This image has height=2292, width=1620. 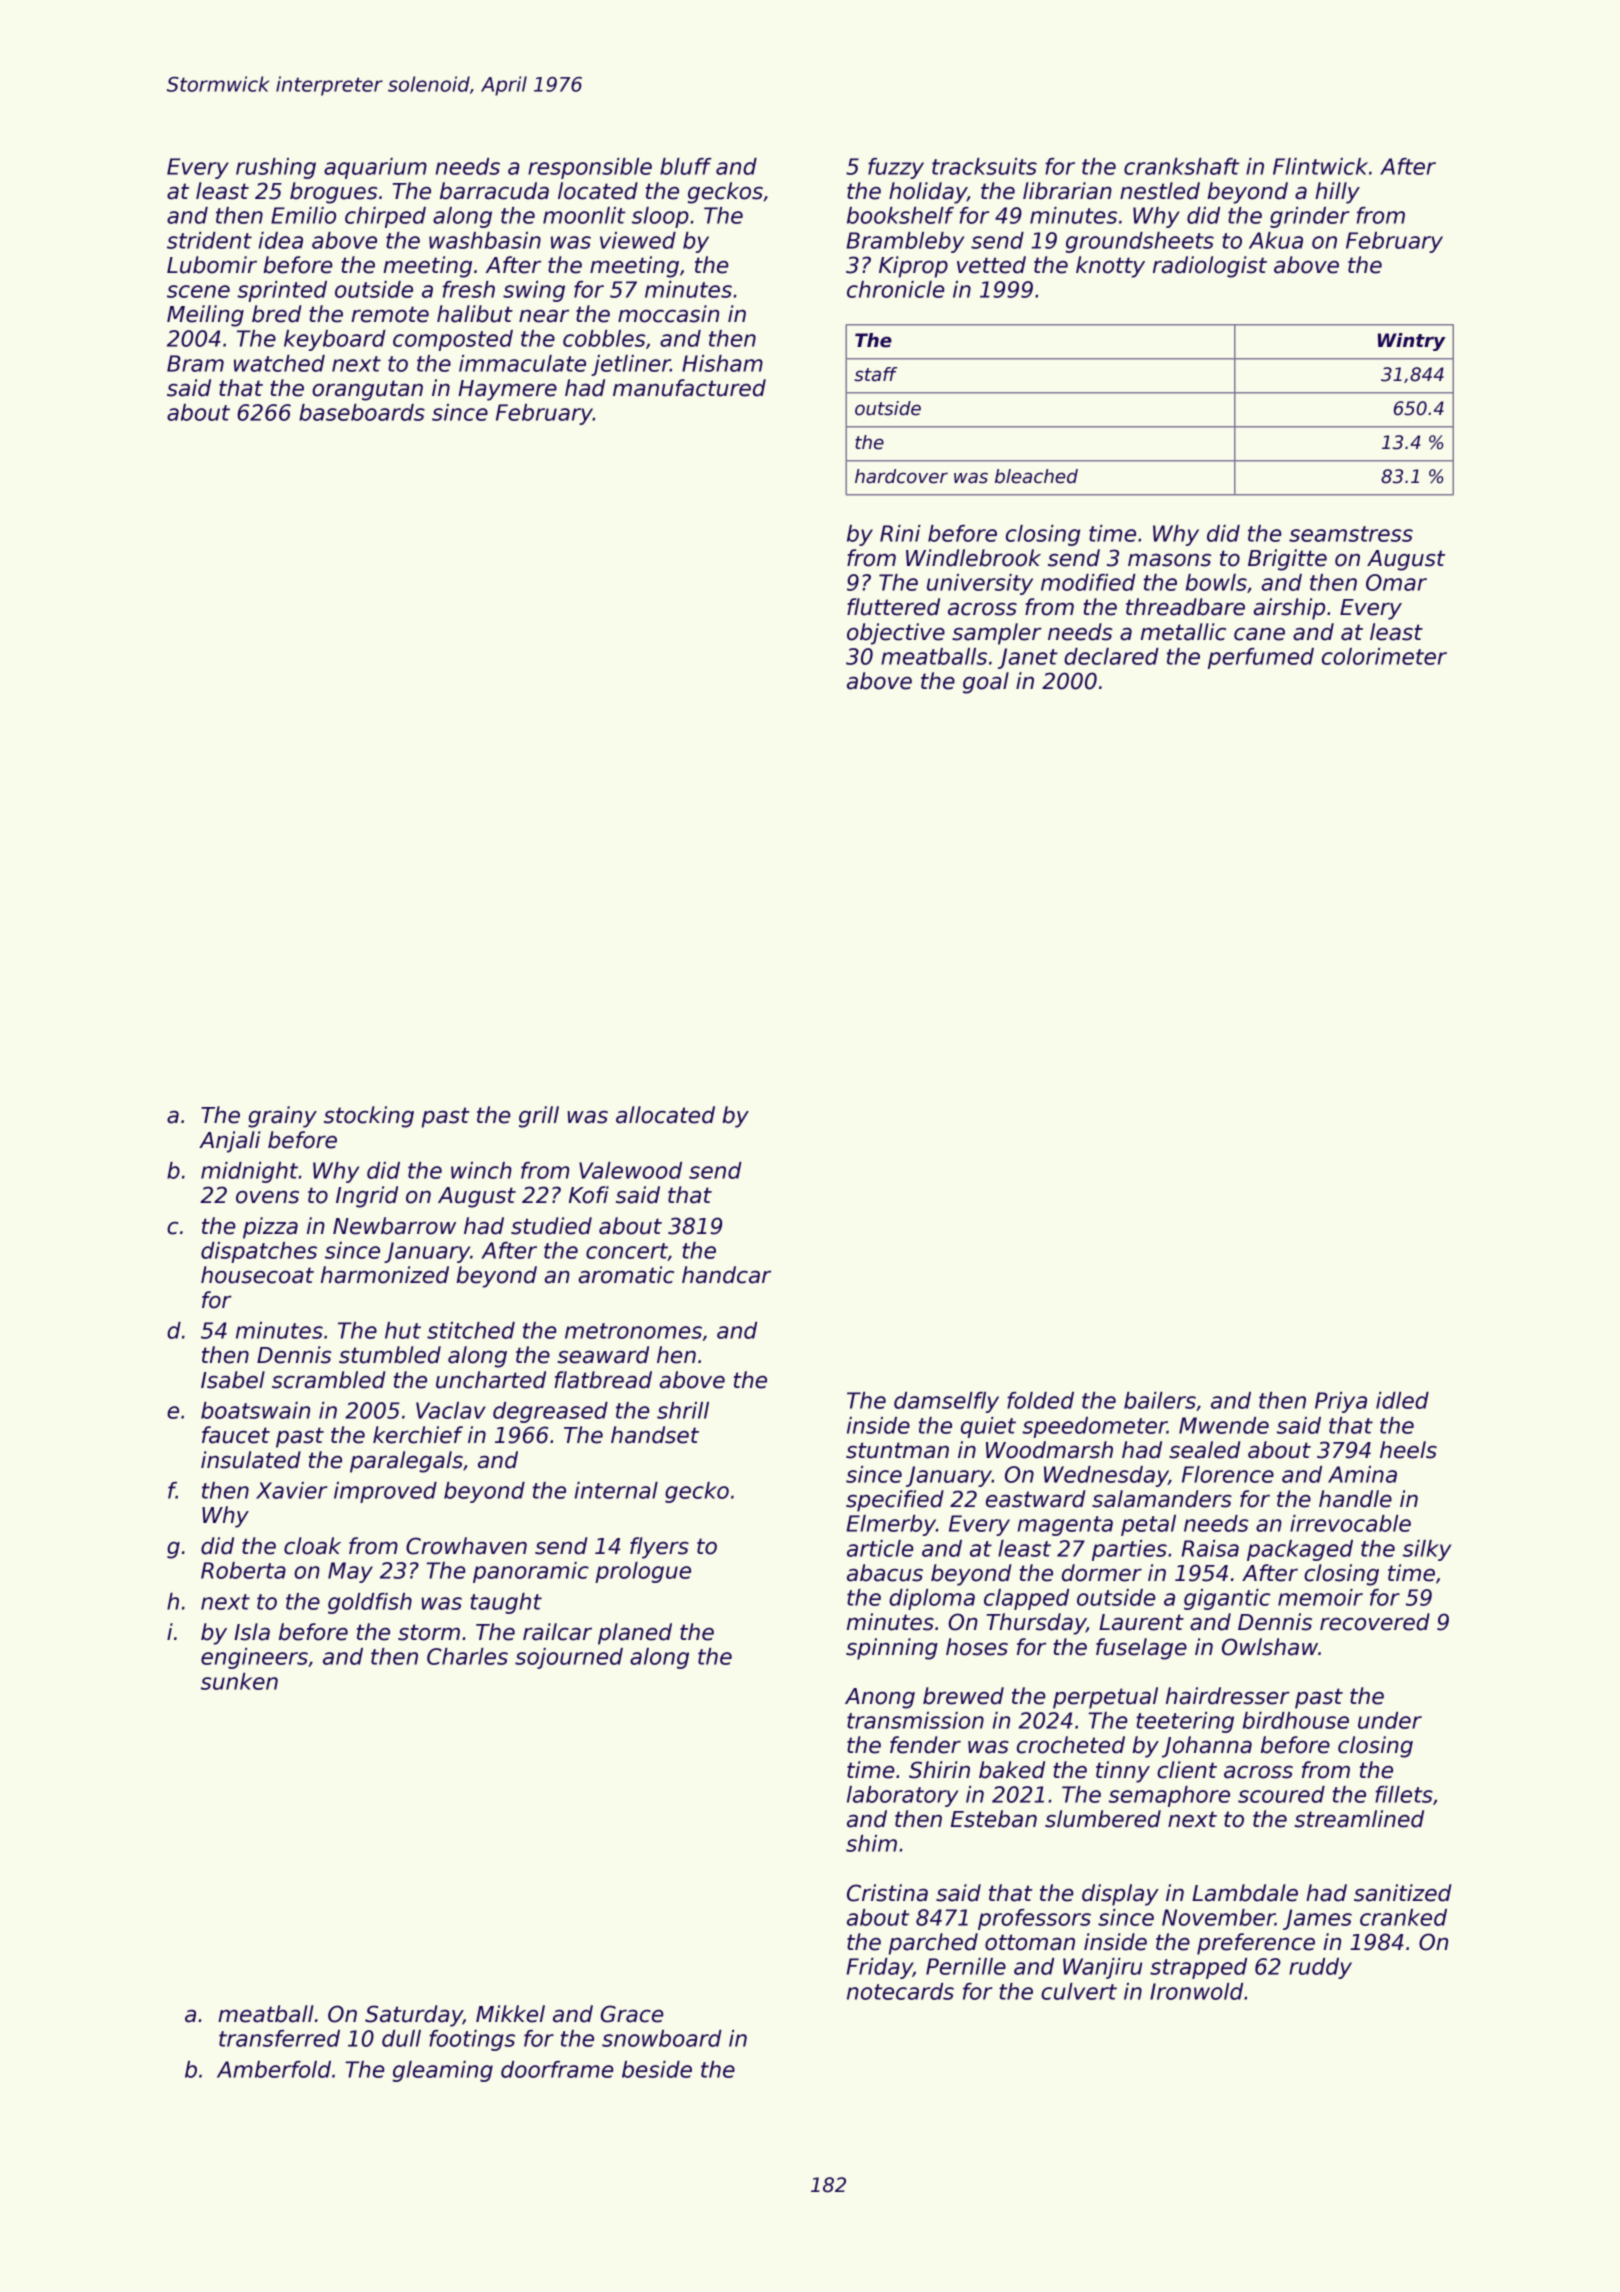 What do you see at coordinates (451, 1410) in the image?
I see `Vaclav` at bounding box center [451, 1410].
